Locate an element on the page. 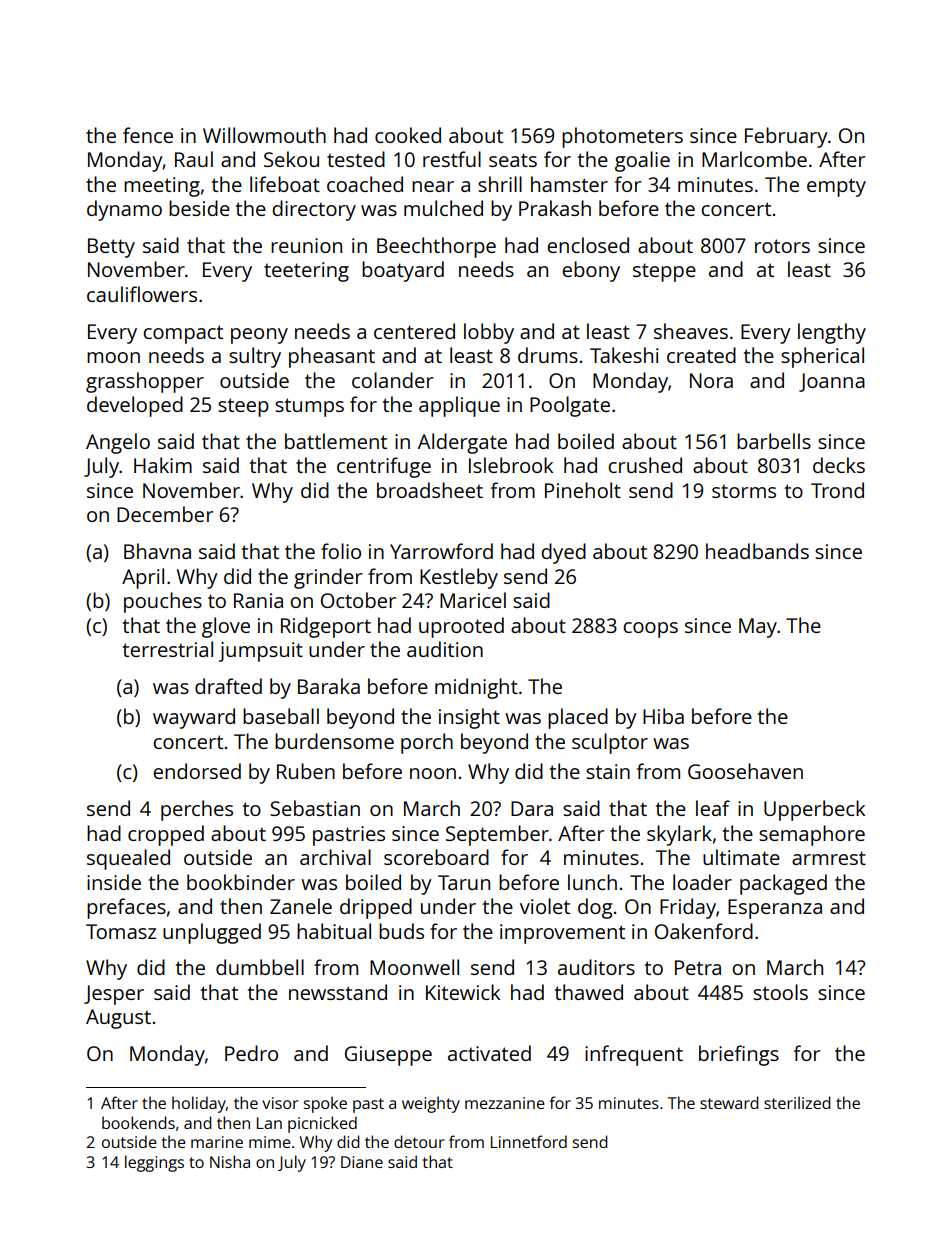 The width and height of the page is (952, 1233). Bhavna is located at coordinates (157, 551).
